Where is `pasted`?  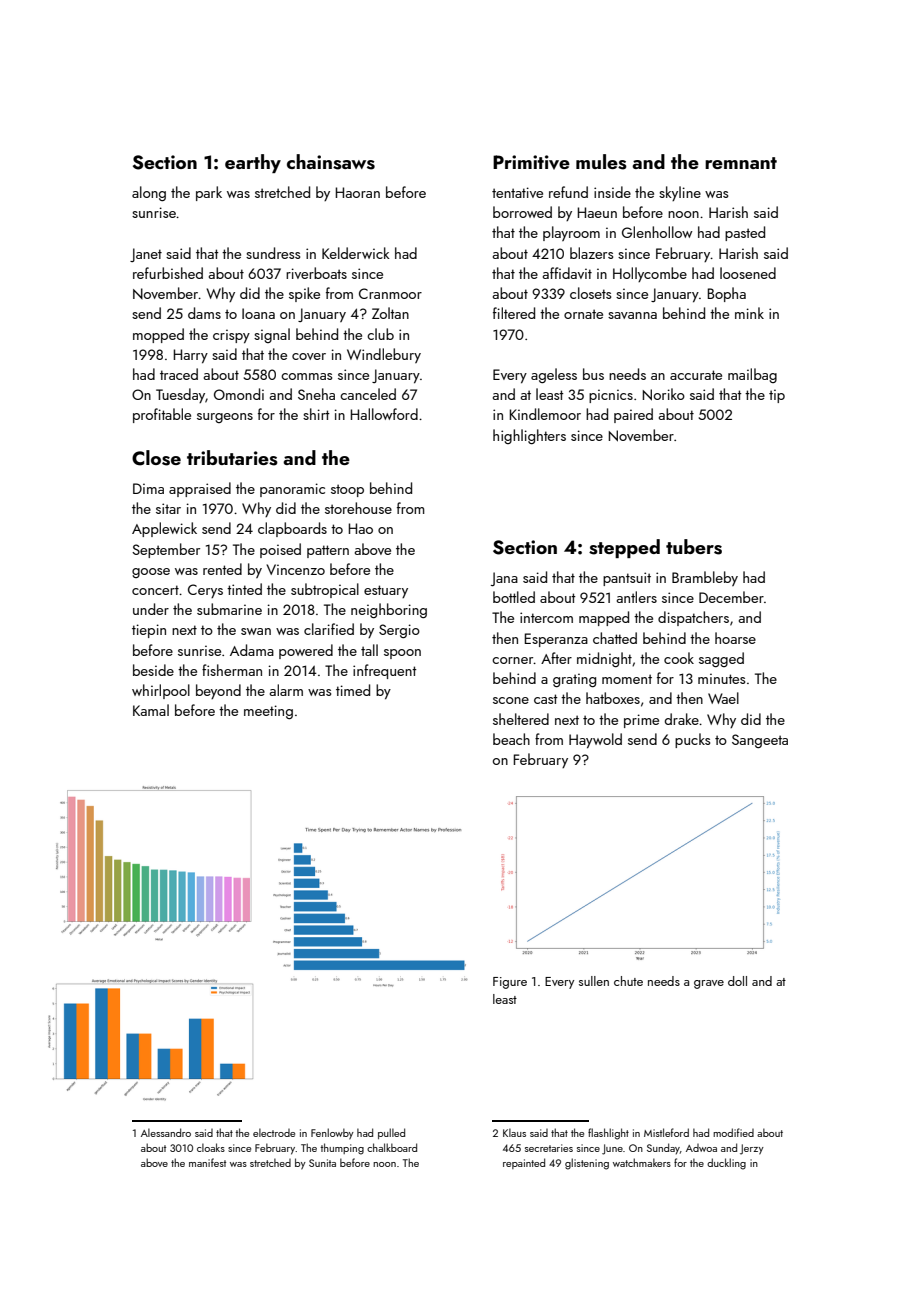 pasted is located at coordinates (745, 233).
